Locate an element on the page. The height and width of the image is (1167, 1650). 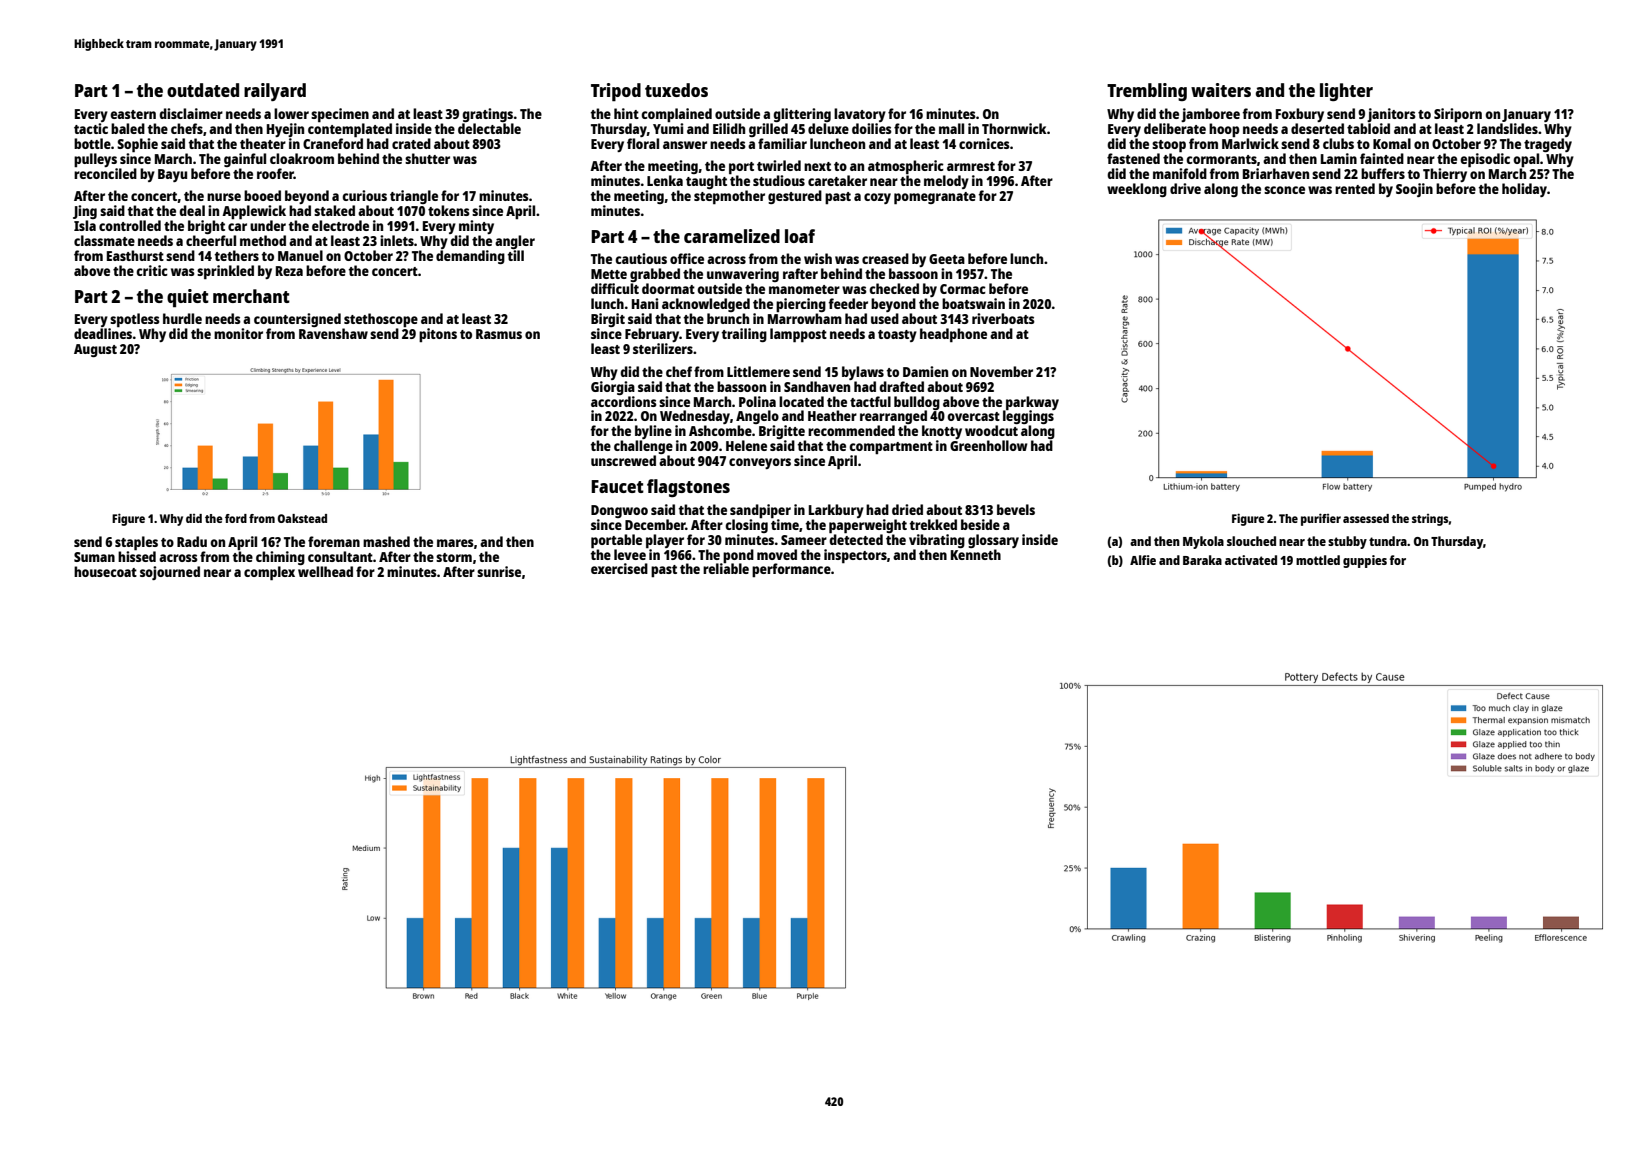
Oakstead is located at coordinates (302, 518).
